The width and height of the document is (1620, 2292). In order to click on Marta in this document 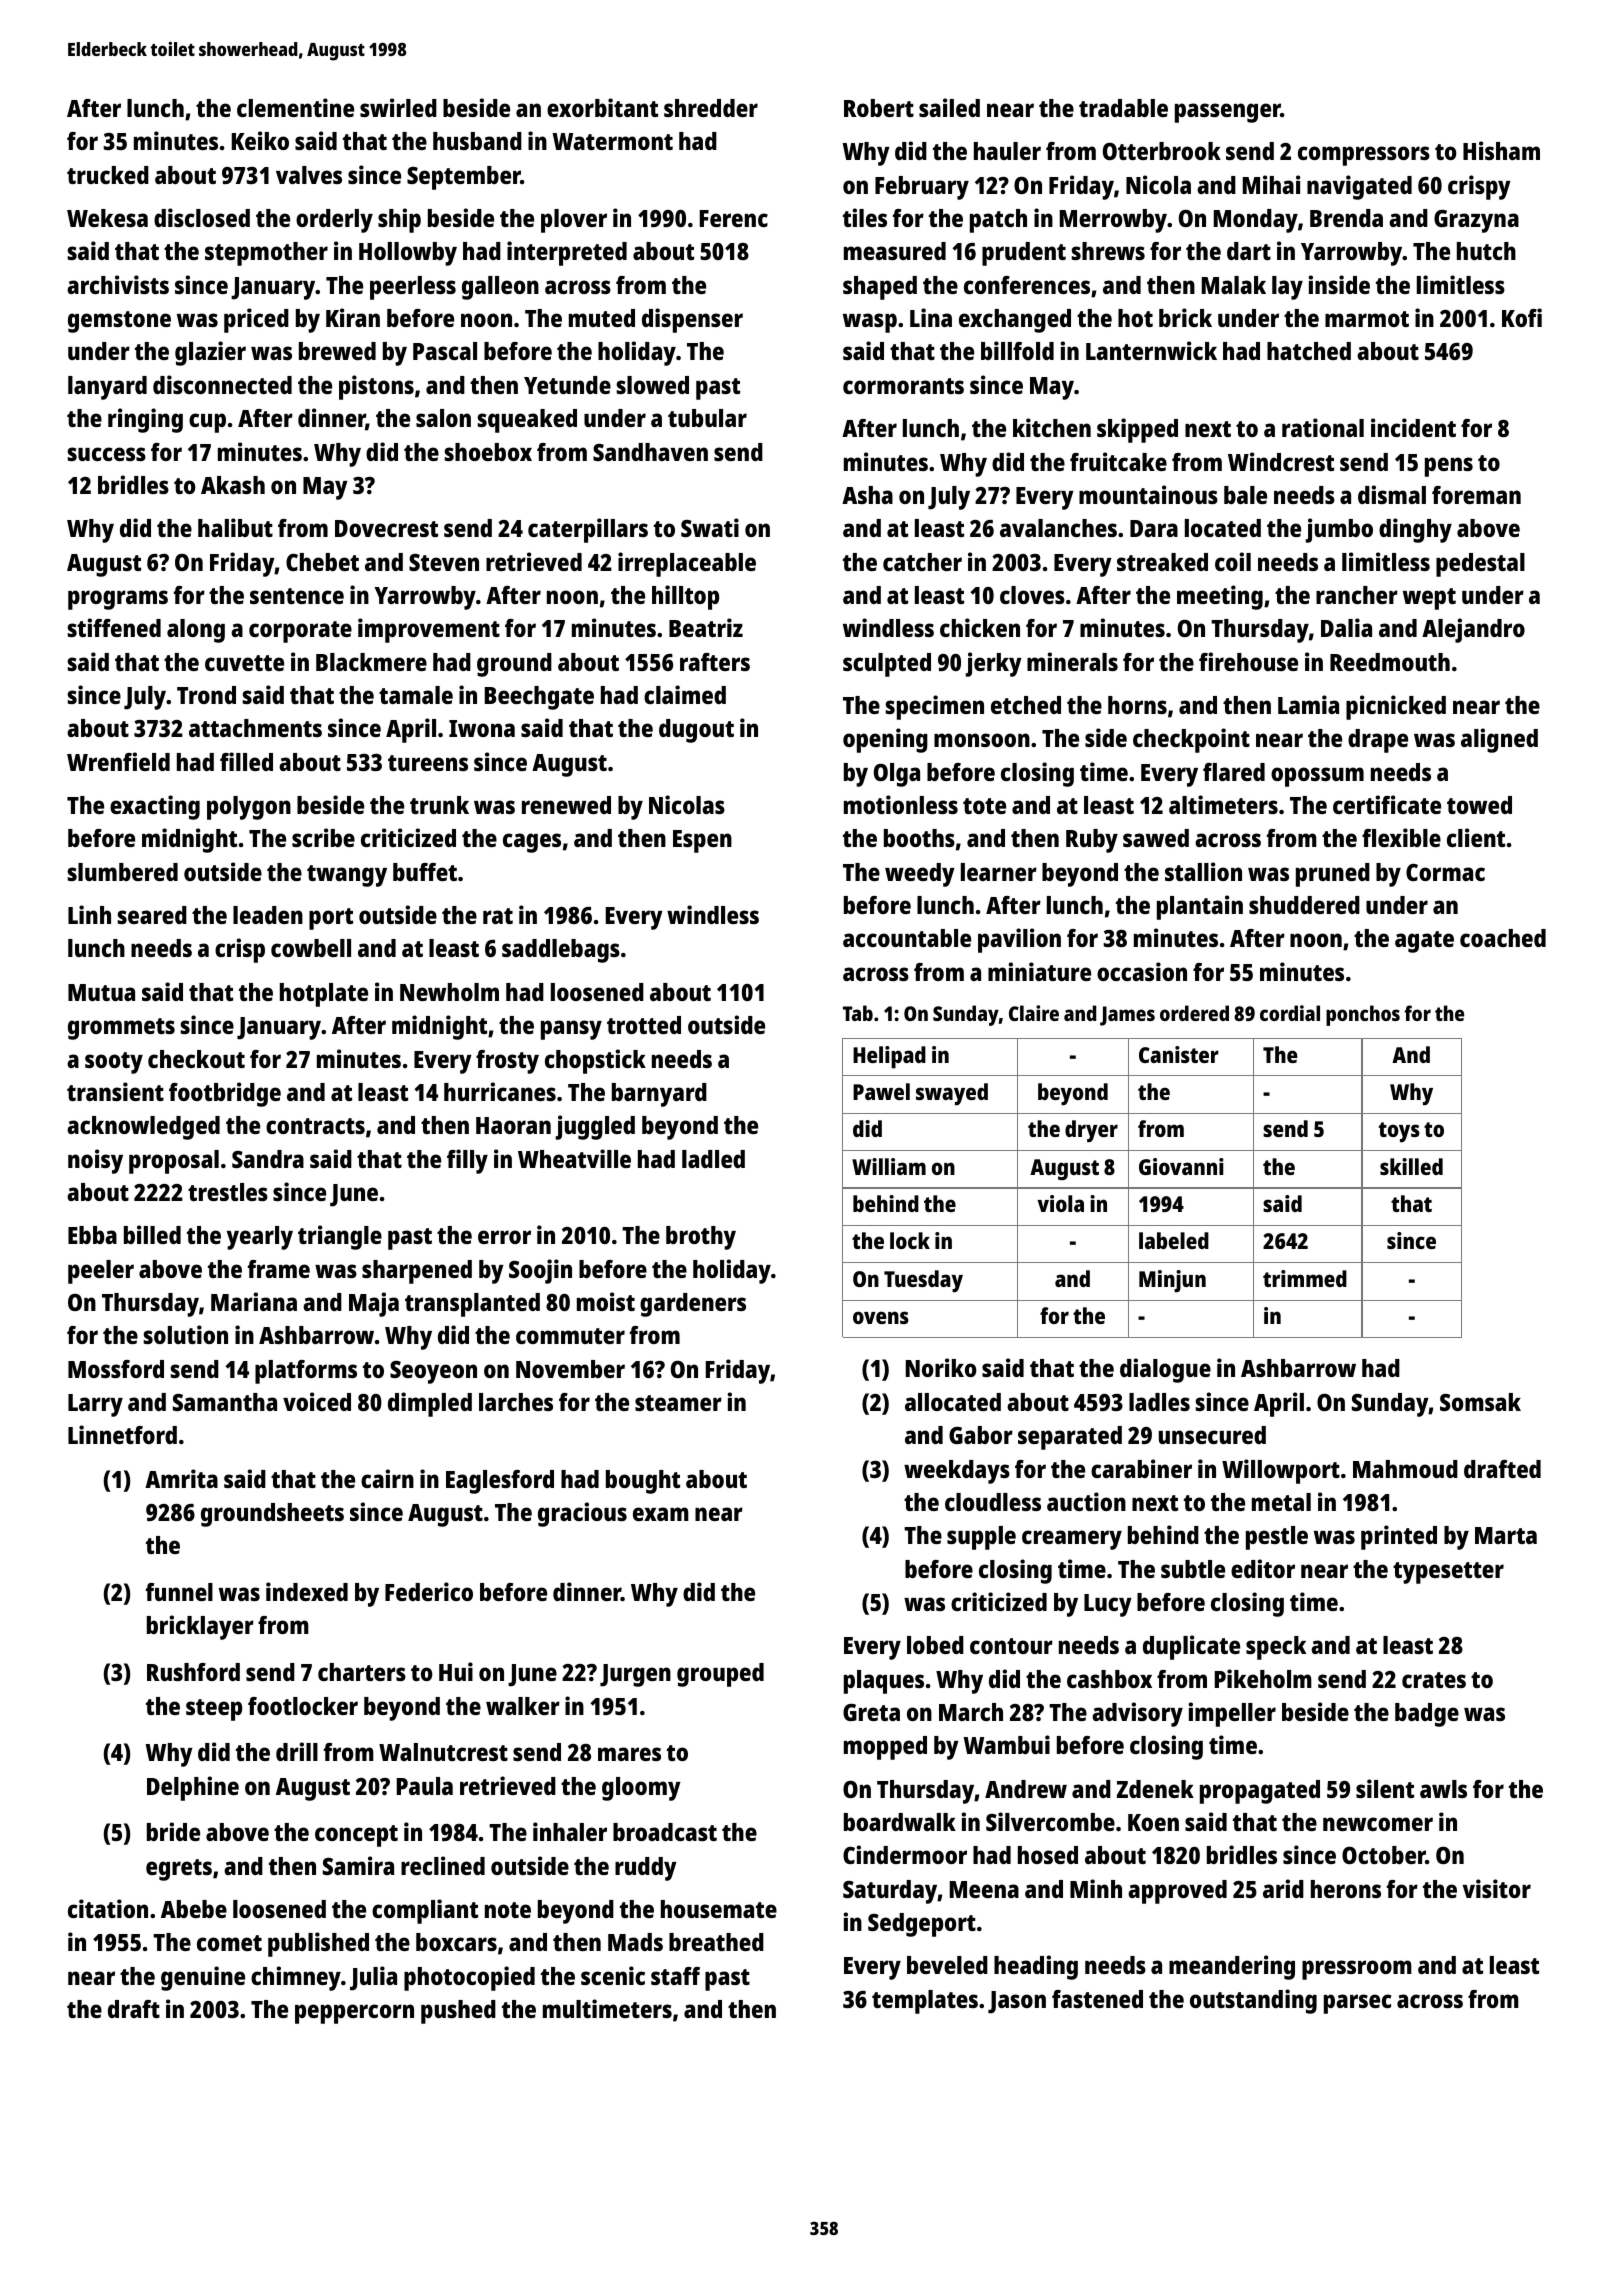, I will do `click(1506, 1535)`.
